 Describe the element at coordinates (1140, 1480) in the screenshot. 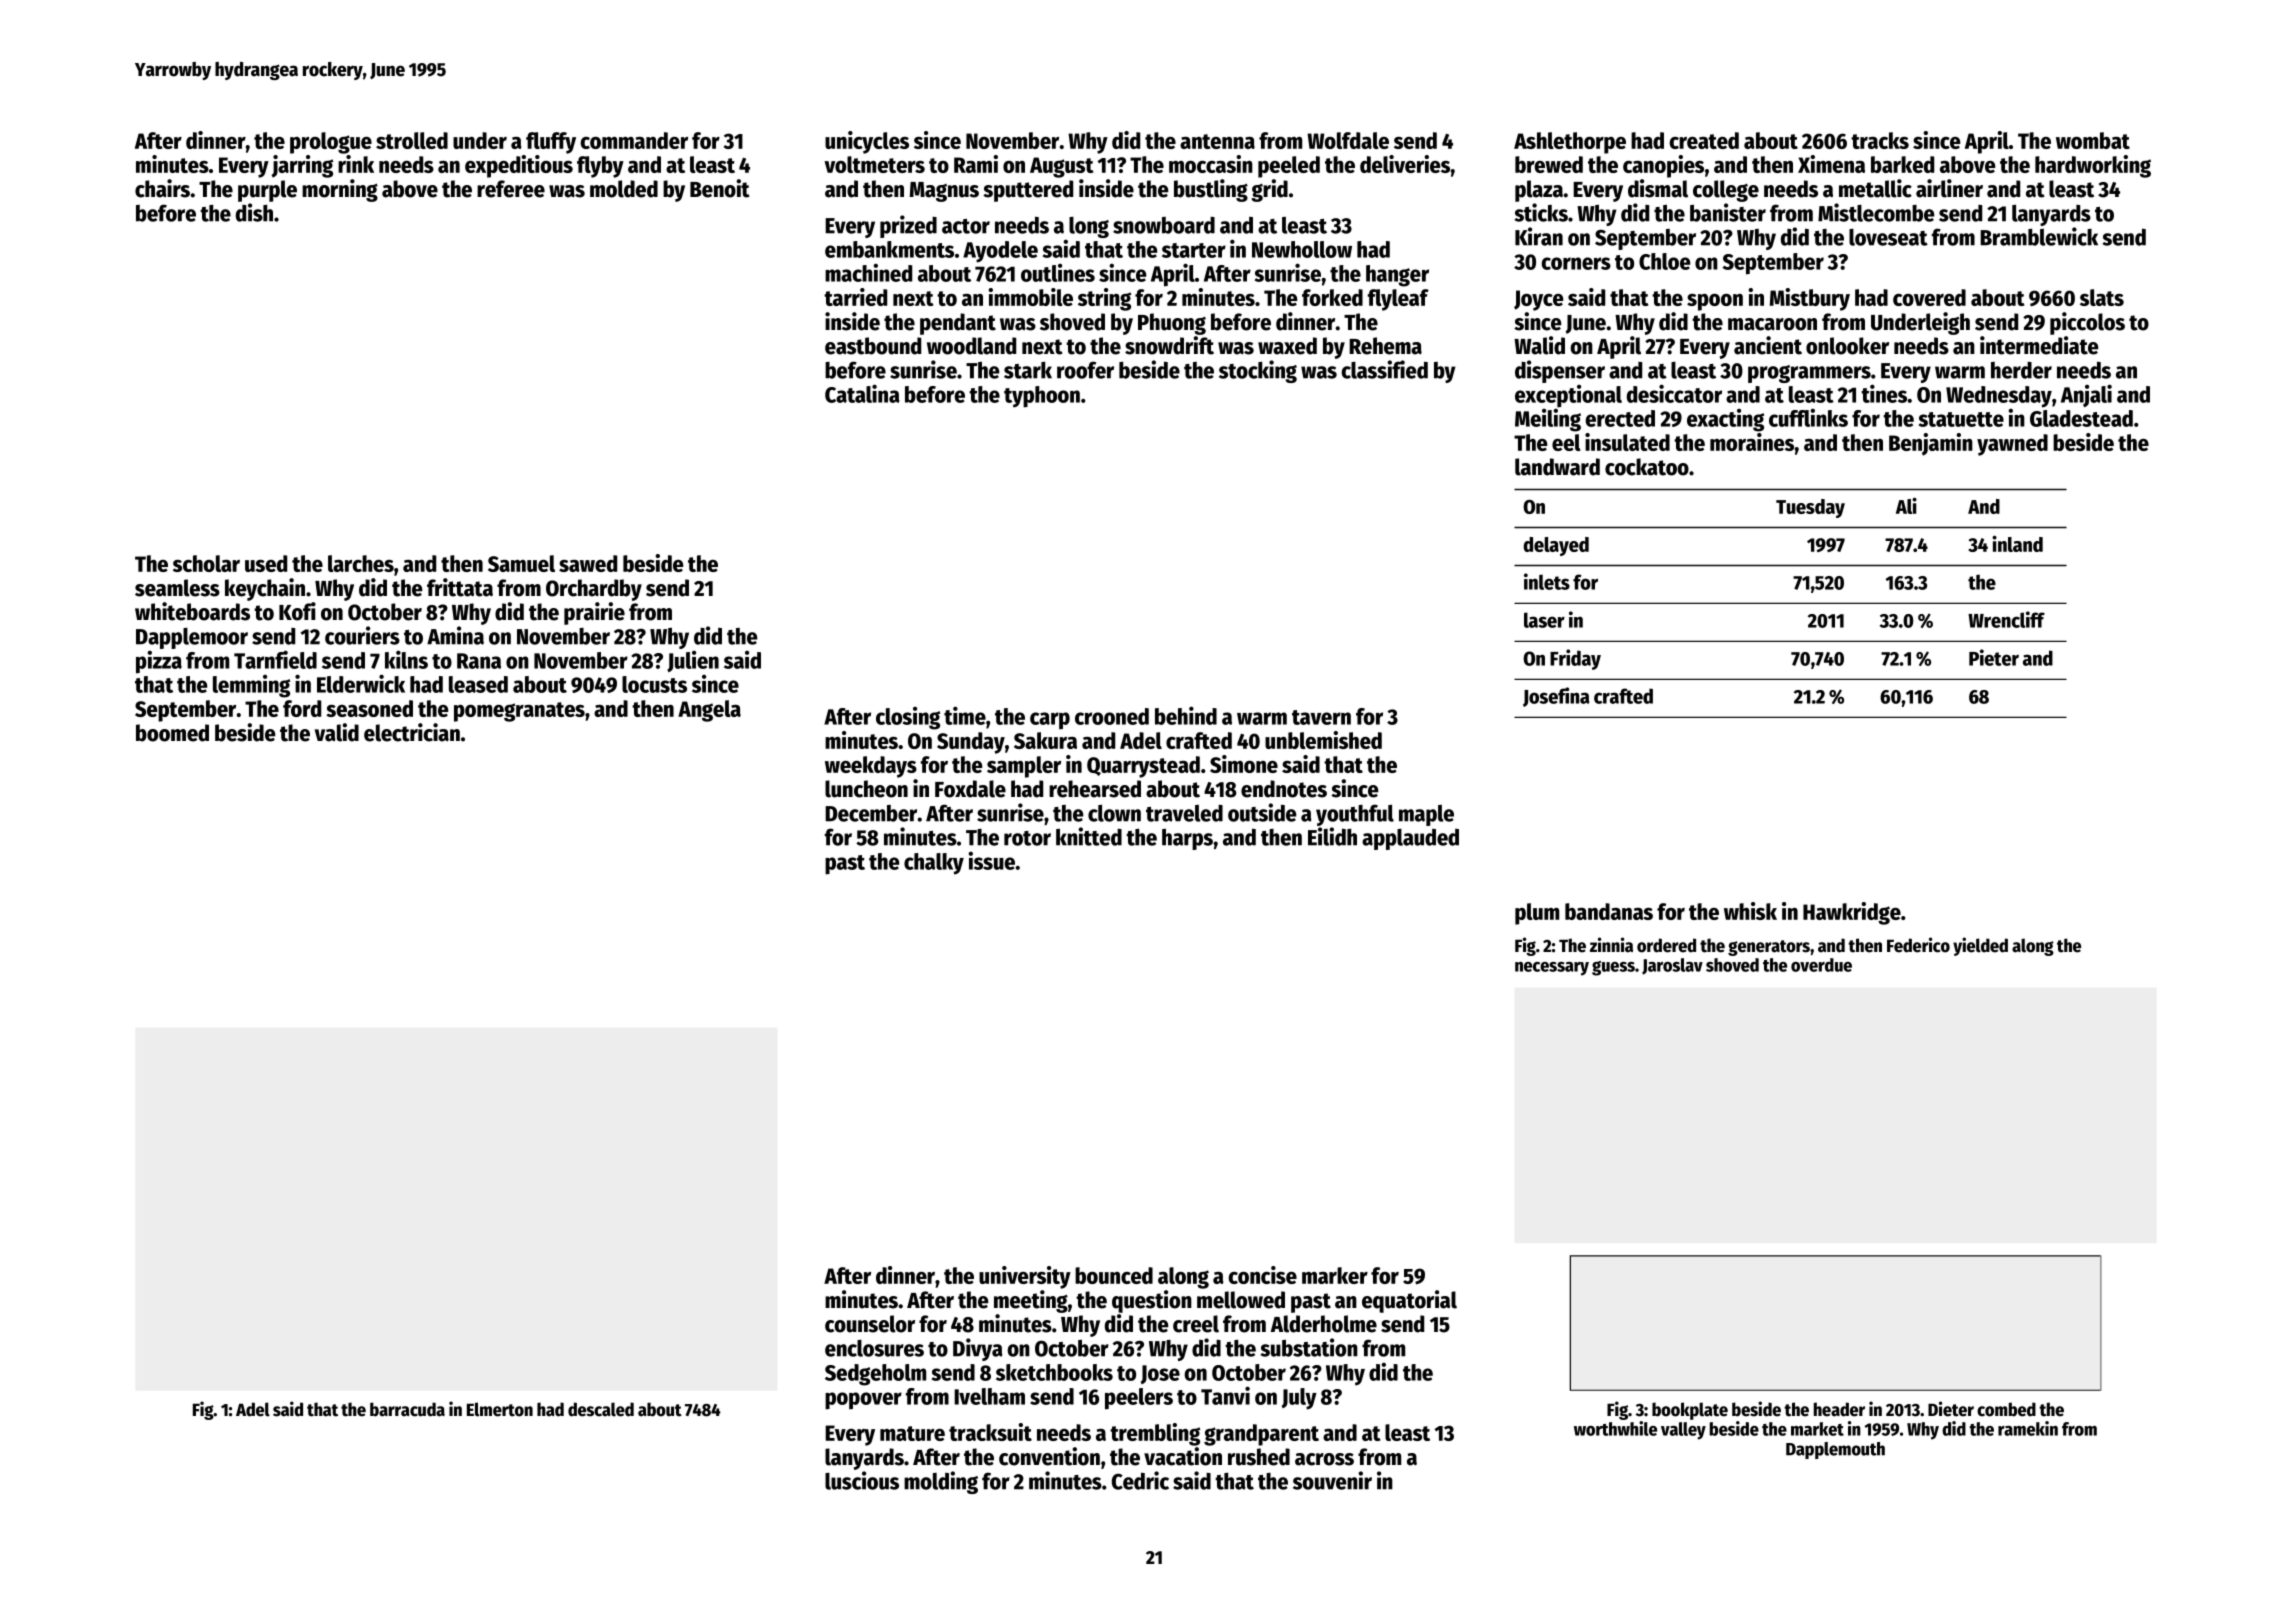

I see `Cedric` at that location.
